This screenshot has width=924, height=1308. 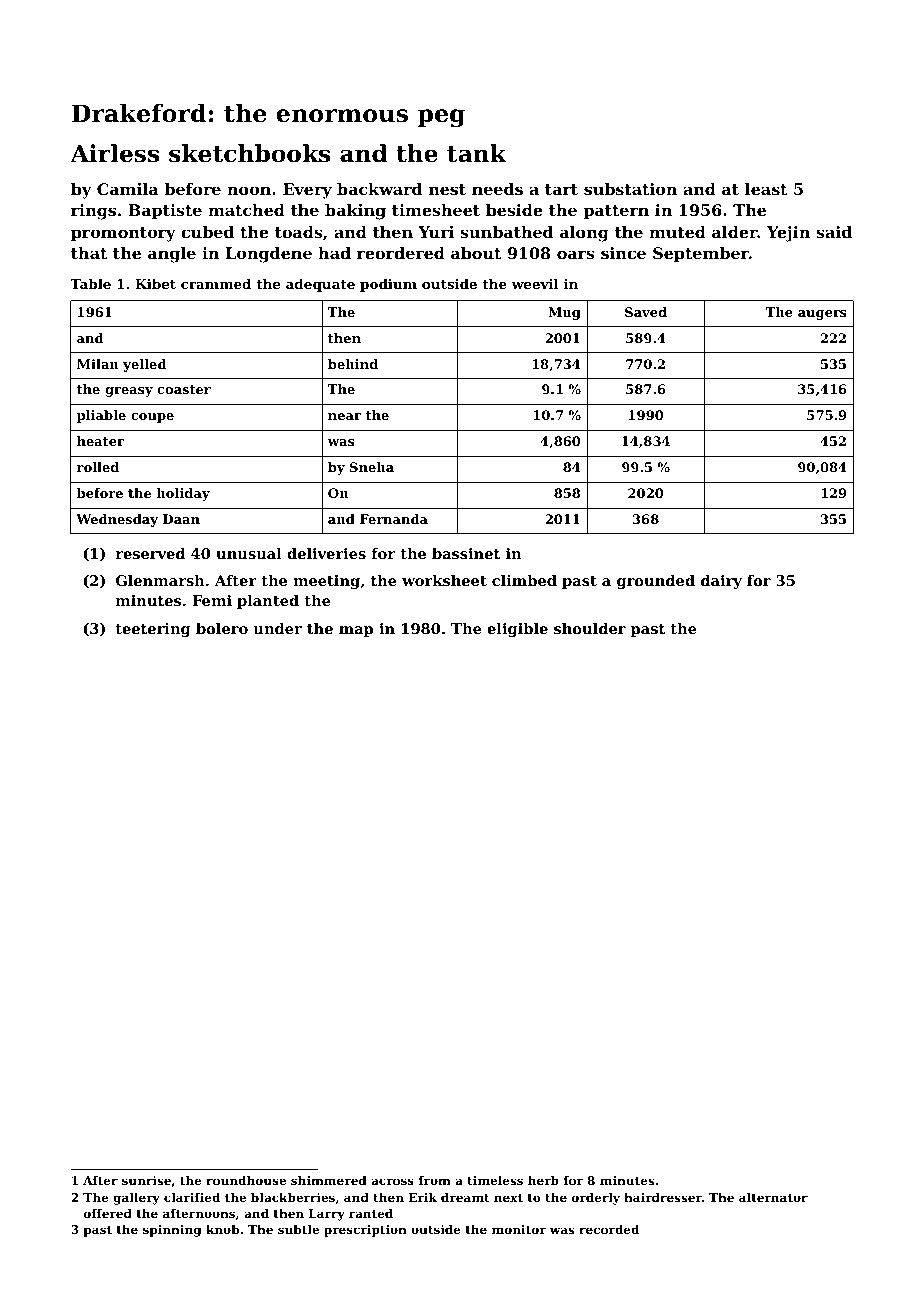 I want to click on alternator, so click(x=773, y=1197).
